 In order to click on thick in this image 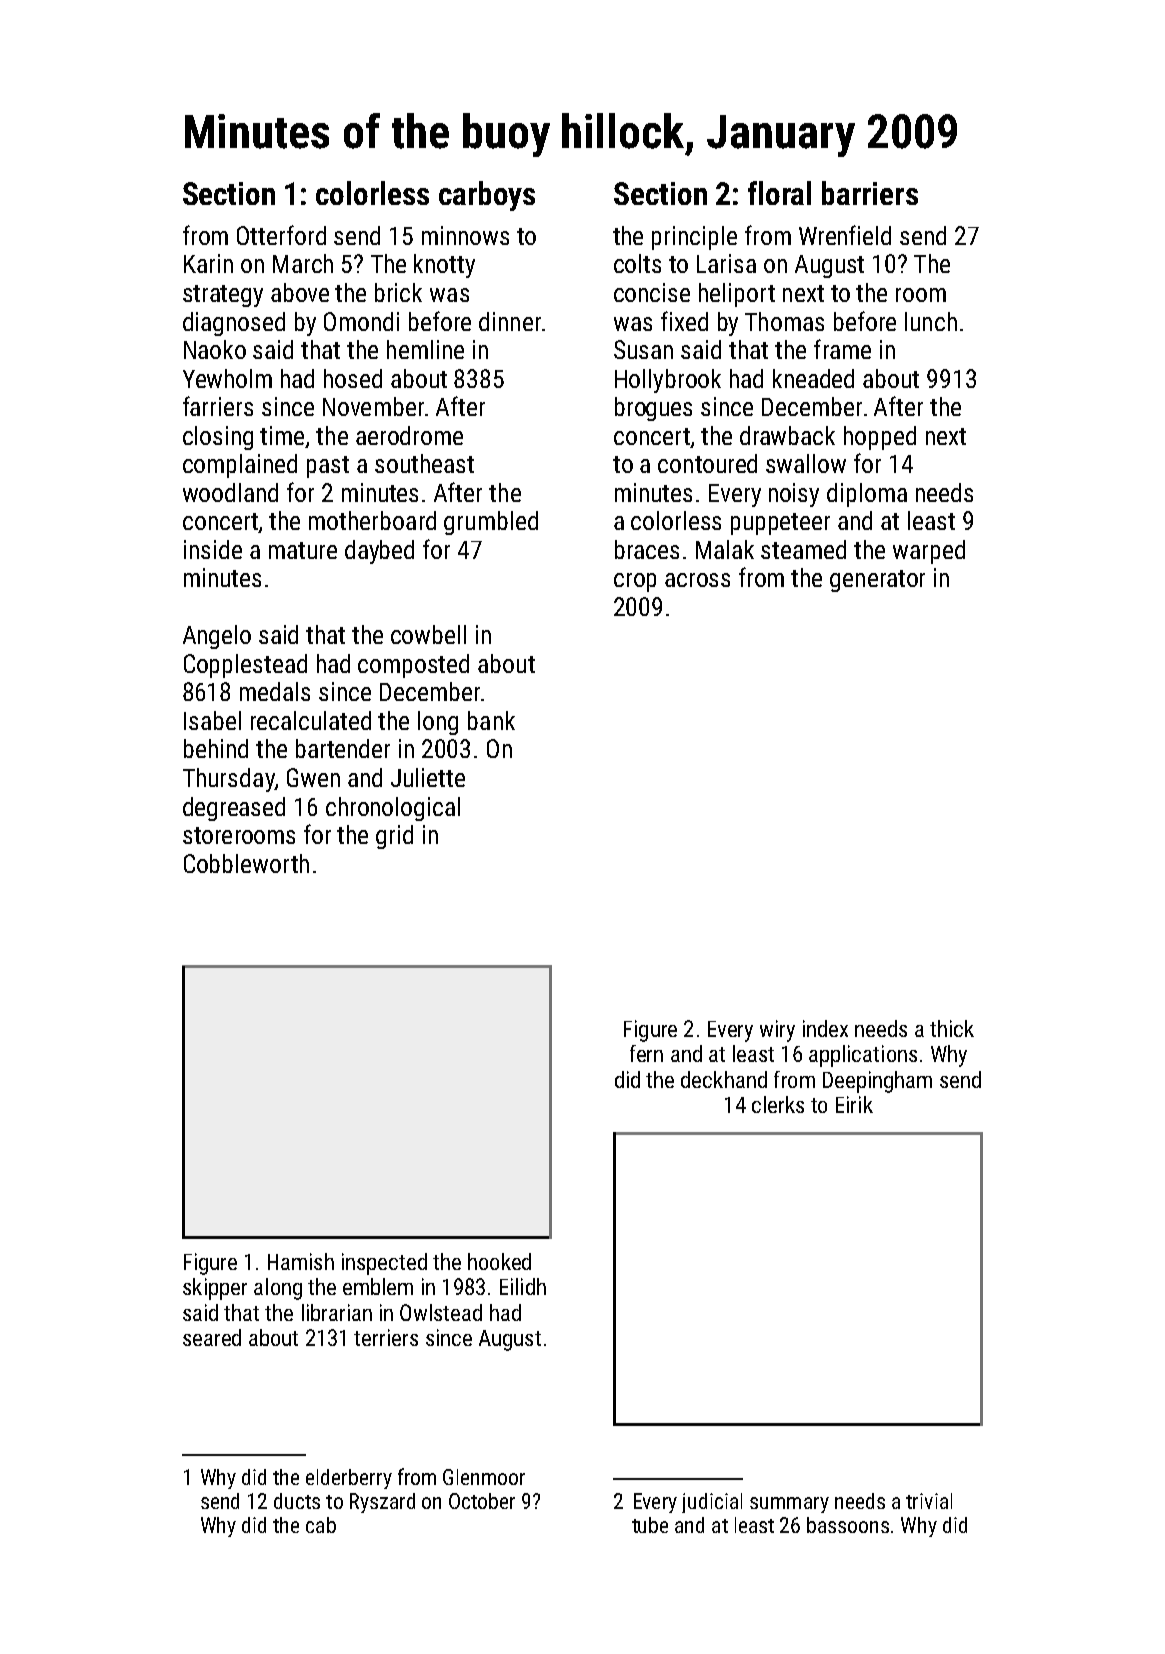, I will do `click(952, 1028)`.
